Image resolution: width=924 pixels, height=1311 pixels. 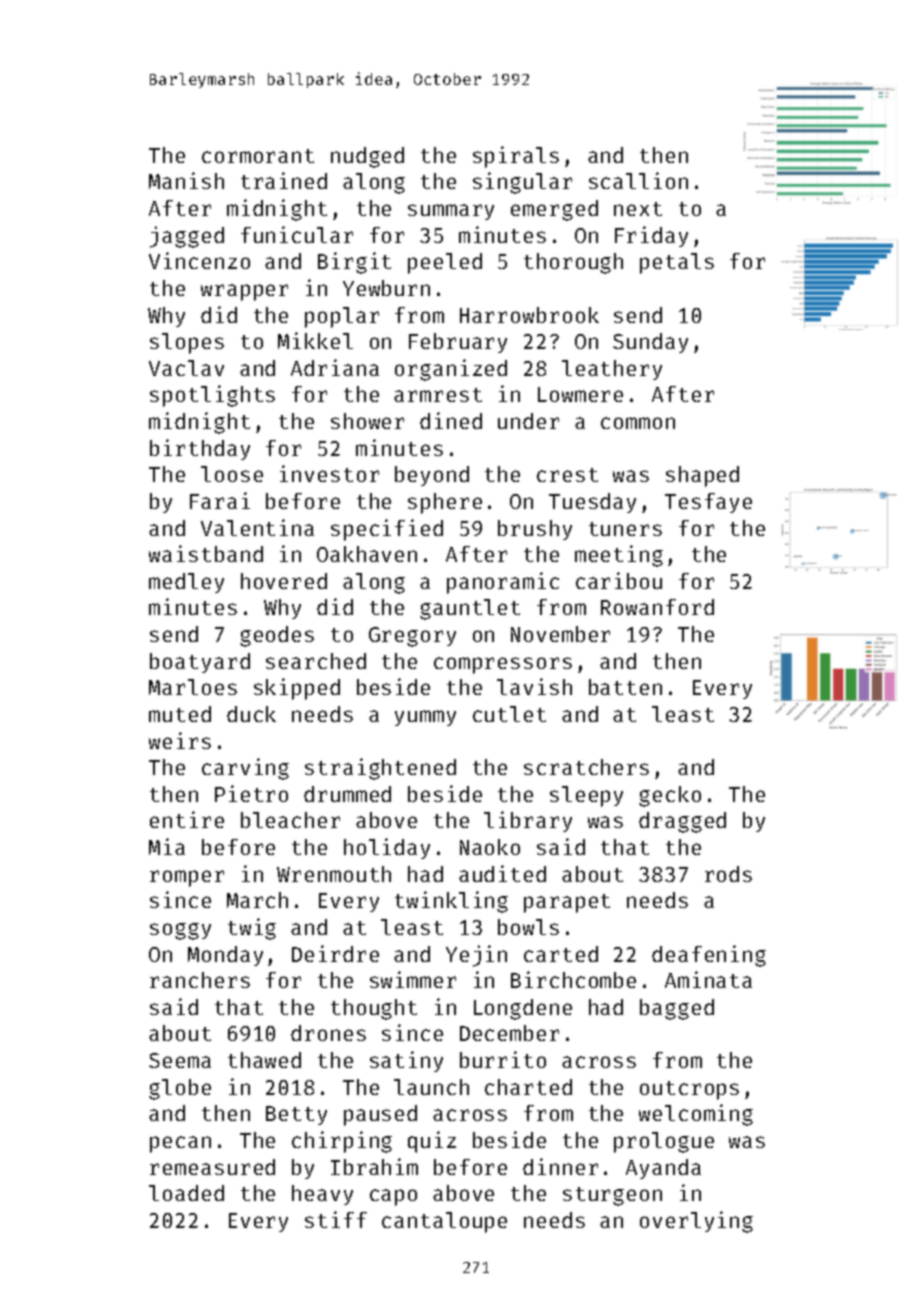 What do you see at coordinates (186, 1193) in the screenshot?
I see `loaded` at bounding box center [186, 1193].
